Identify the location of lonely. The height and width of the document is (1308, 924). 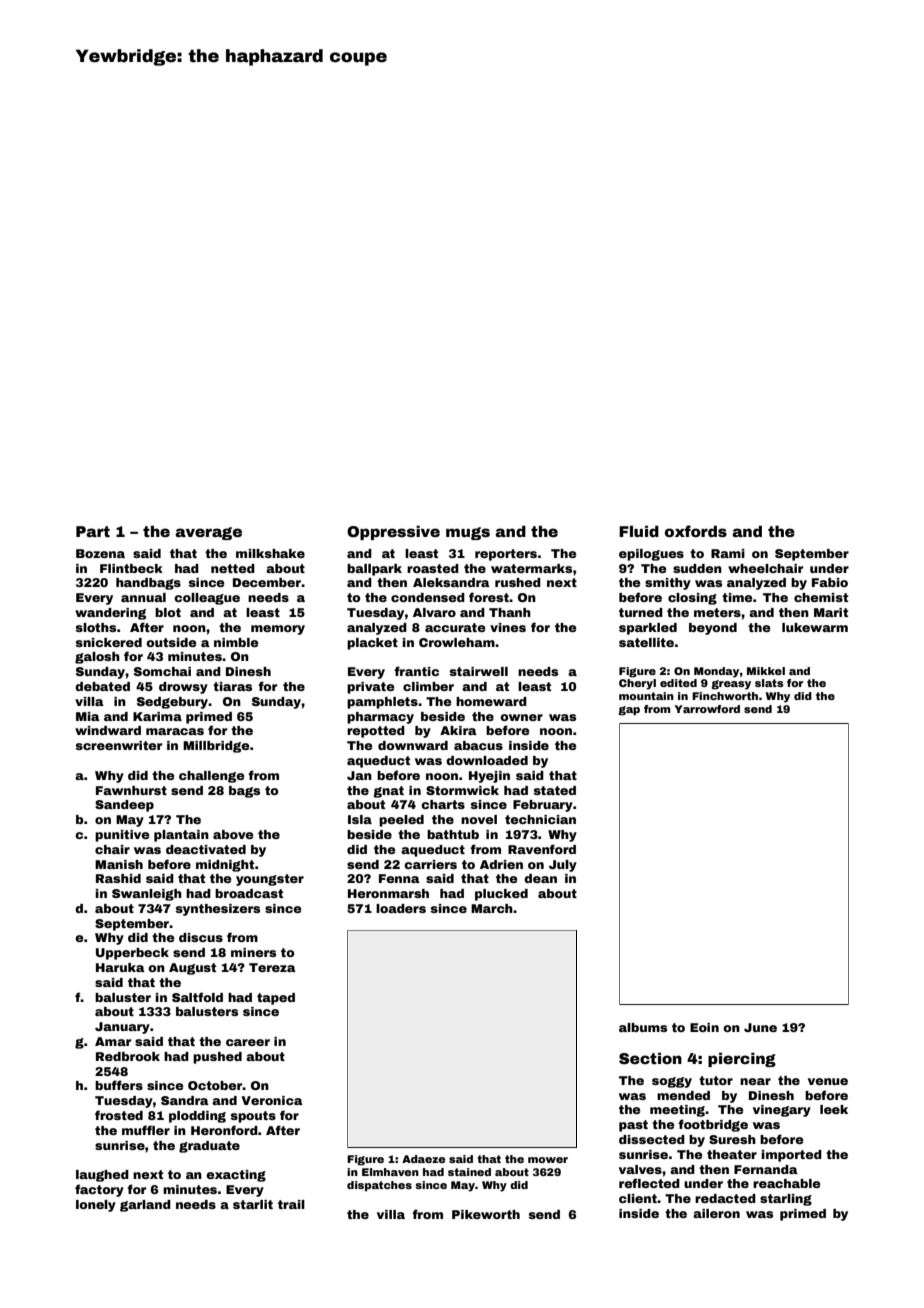
(96, 1206).
